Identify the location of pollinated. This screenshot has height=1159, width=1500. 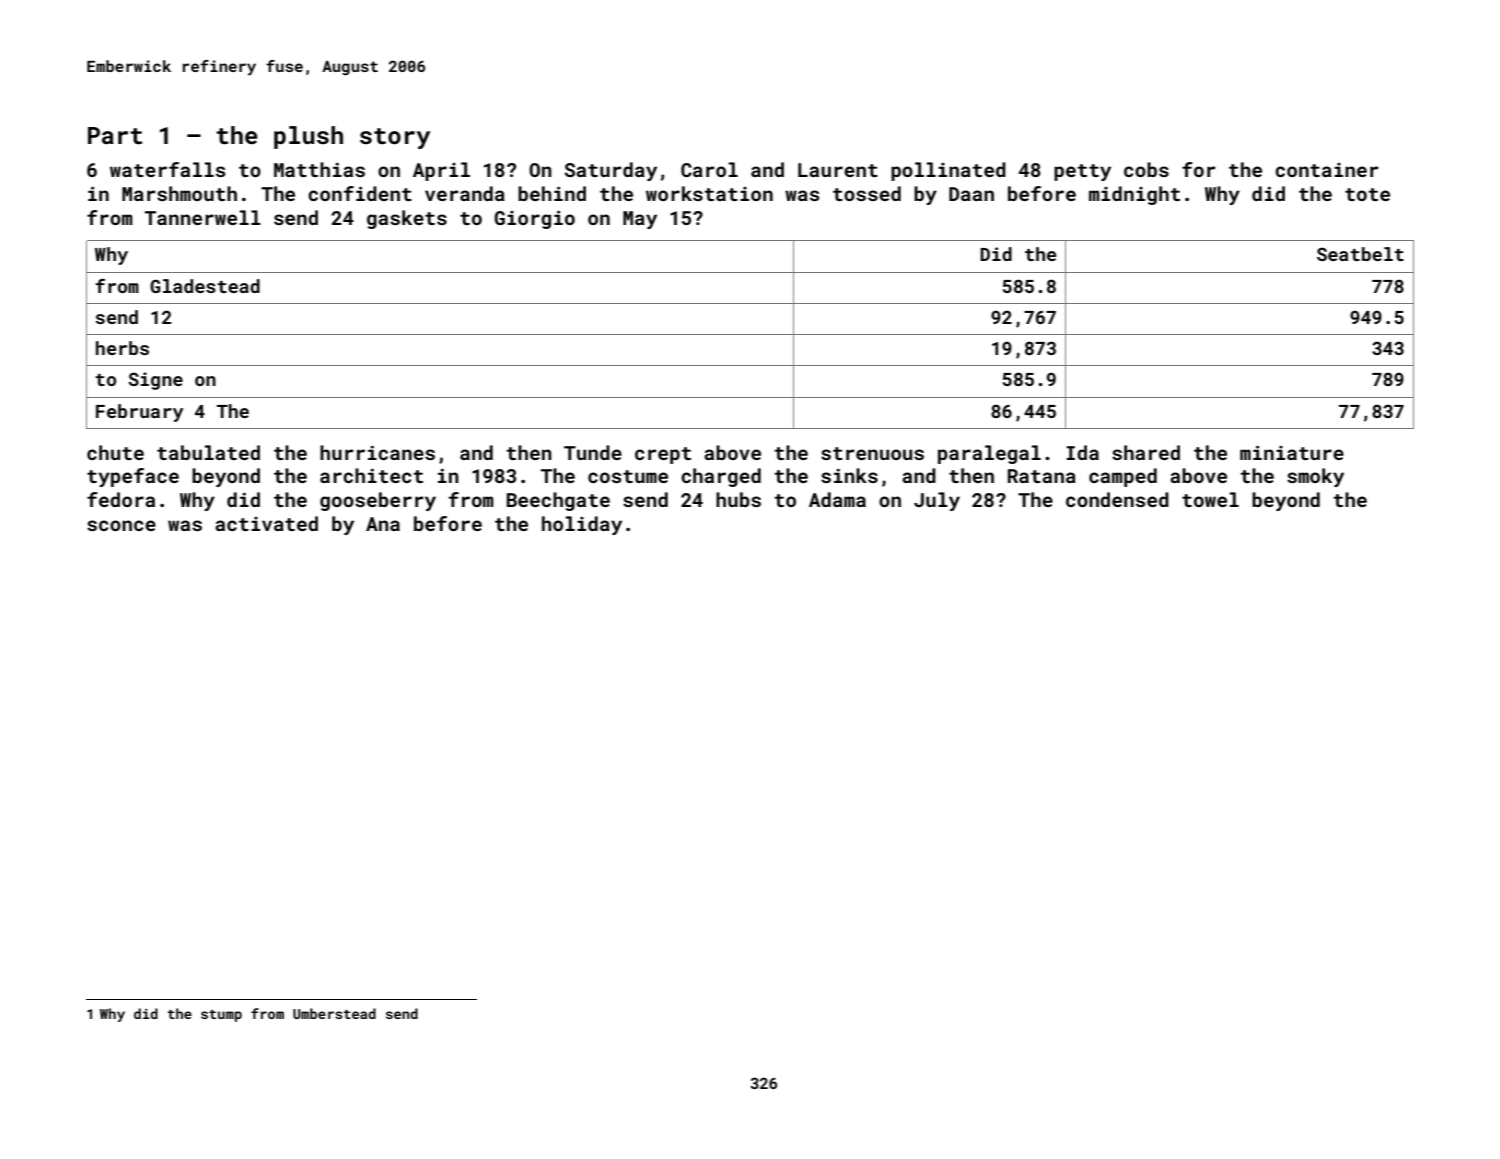
(948, 171).
